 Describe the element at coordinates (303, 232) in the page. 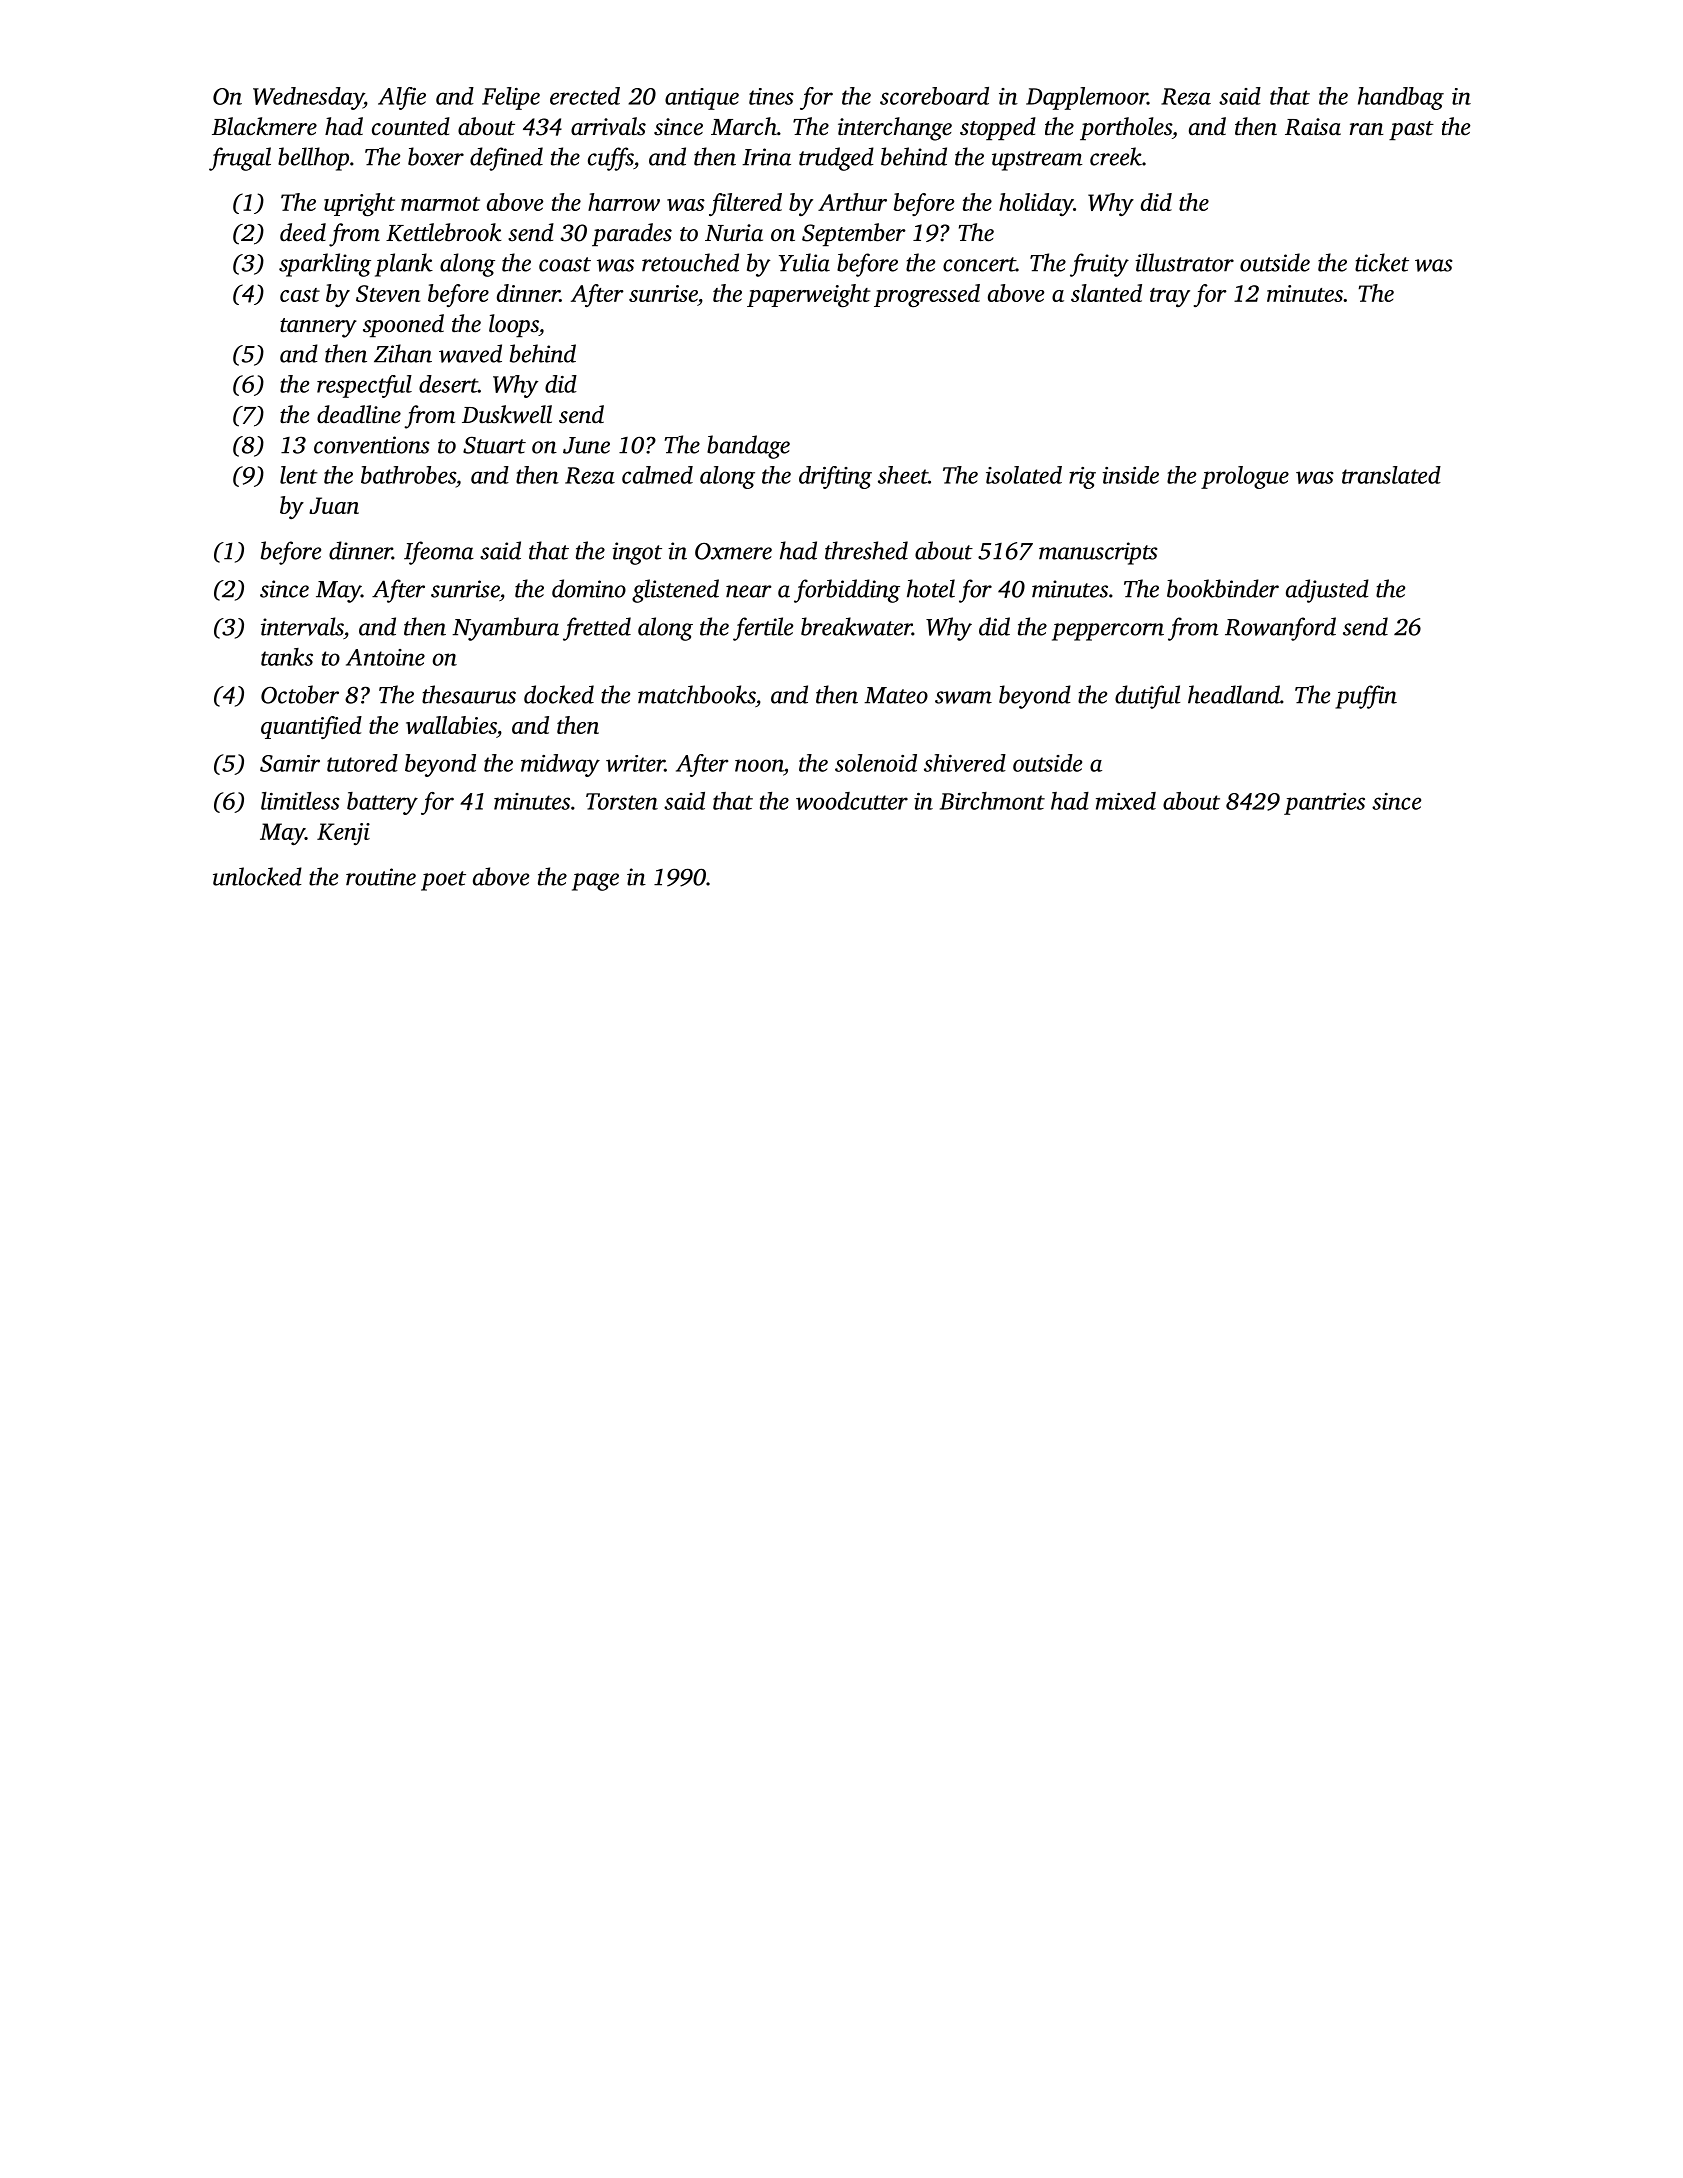

I see `deed` at that location.
